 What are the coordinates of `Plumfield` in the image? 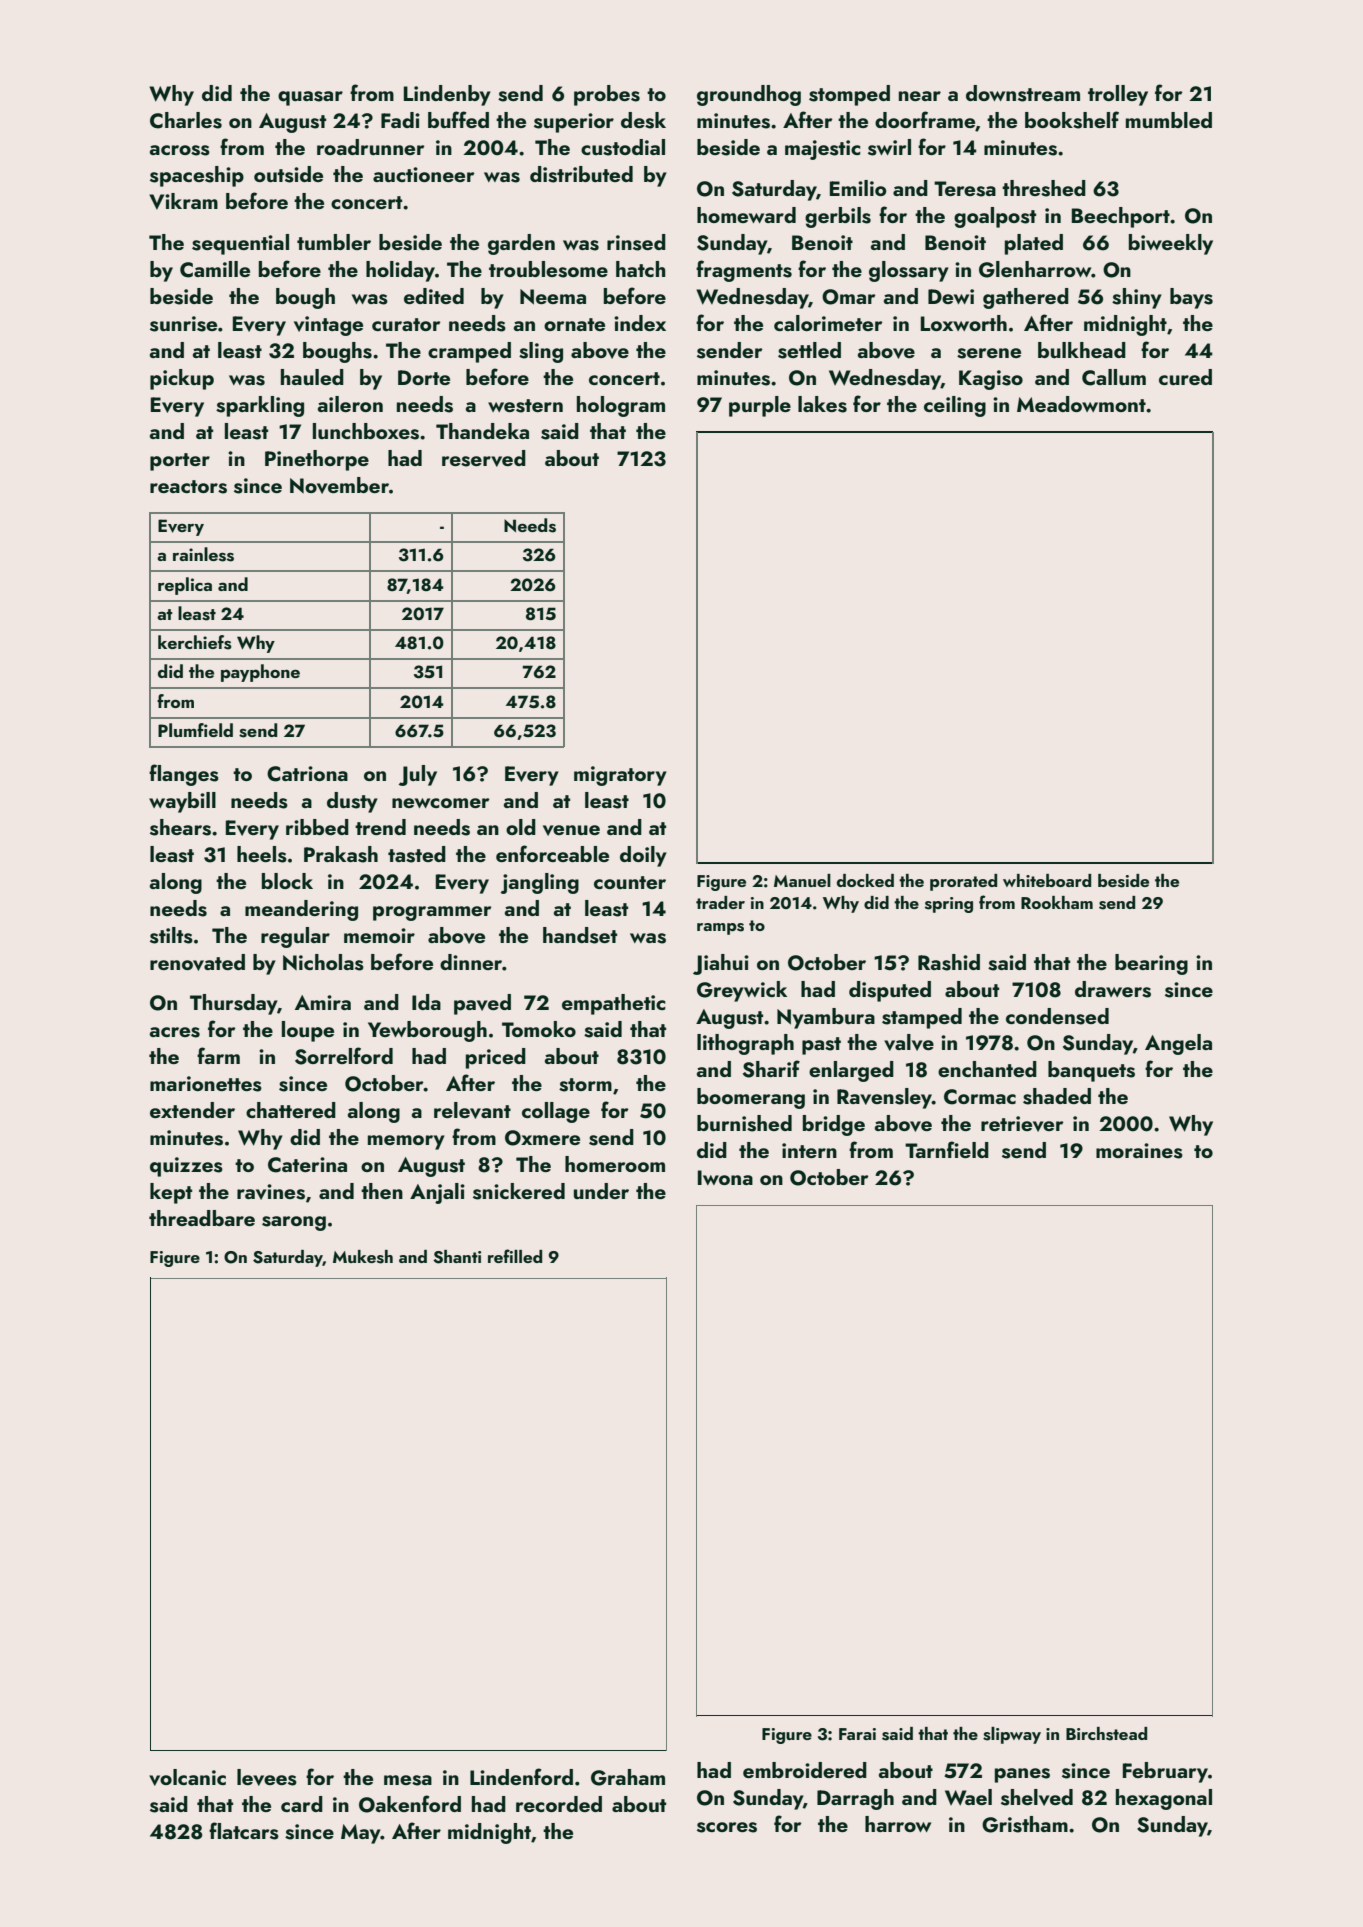 It's located at (195, 730).
